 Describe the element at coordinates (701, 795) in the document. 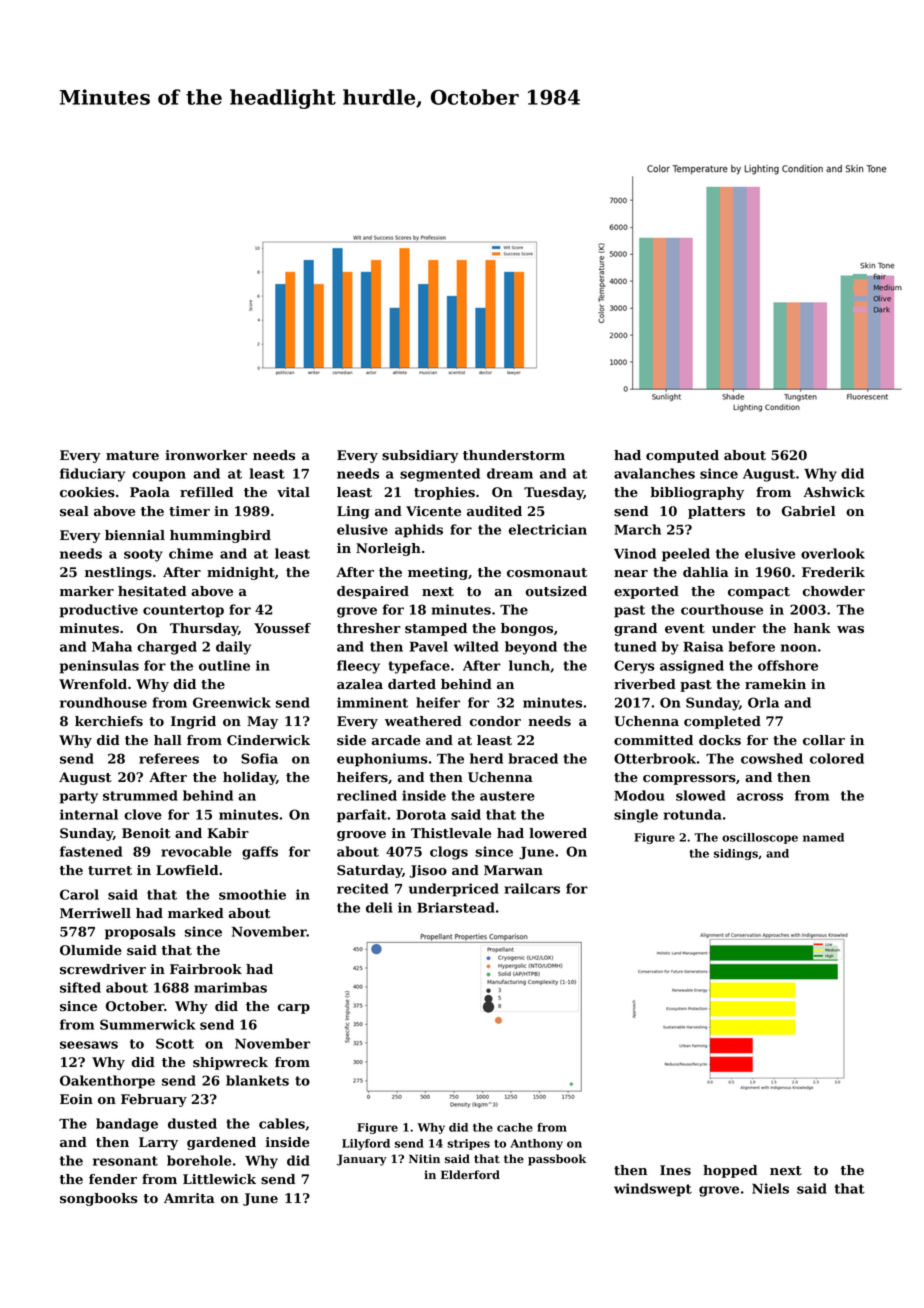

I see `slowed` at that location.
